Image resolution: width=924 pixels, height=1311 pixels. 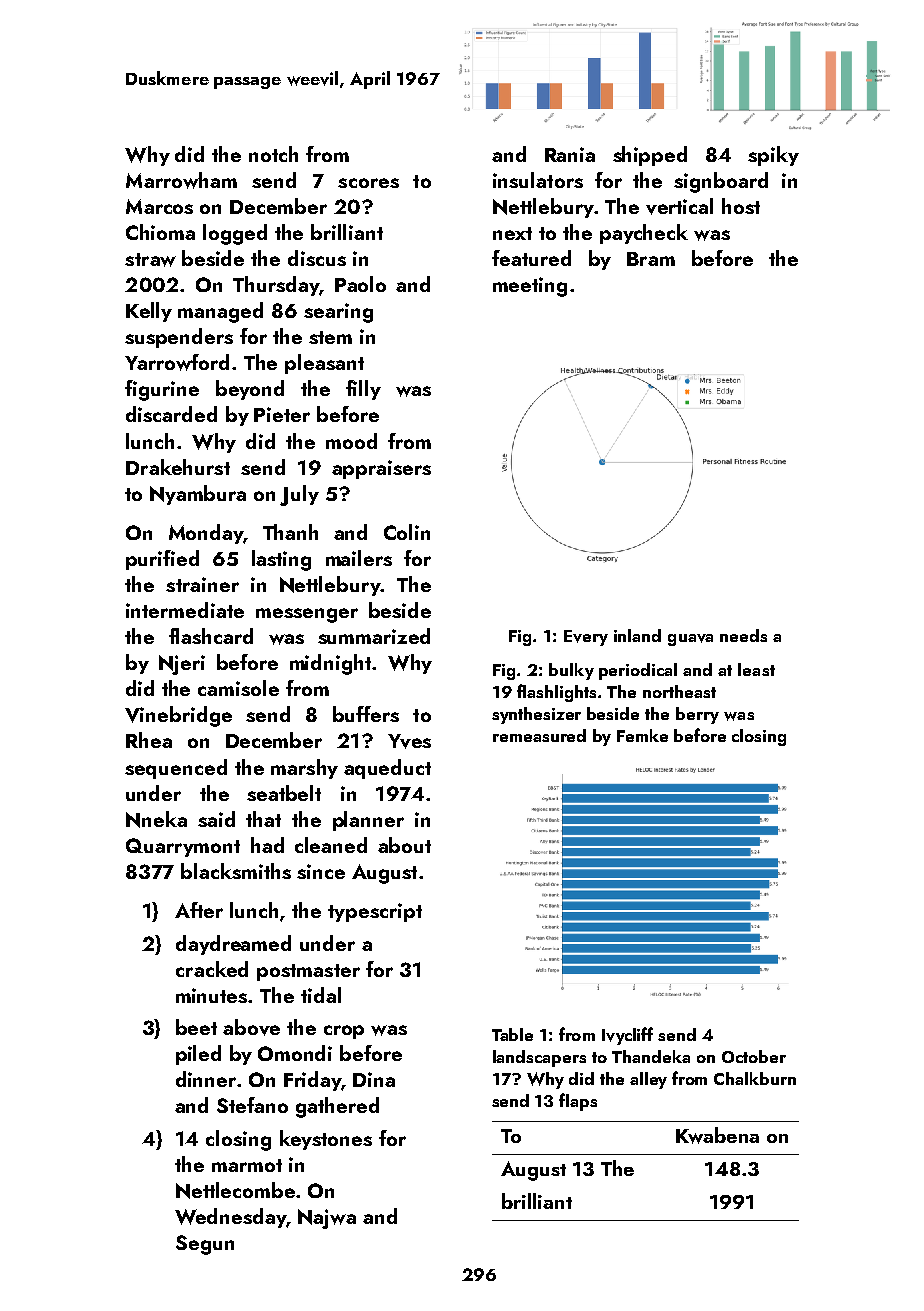 What do you see at coordinates (162, 560) in the screenshot?
I see `purified` at bounding box center [162, 560].
